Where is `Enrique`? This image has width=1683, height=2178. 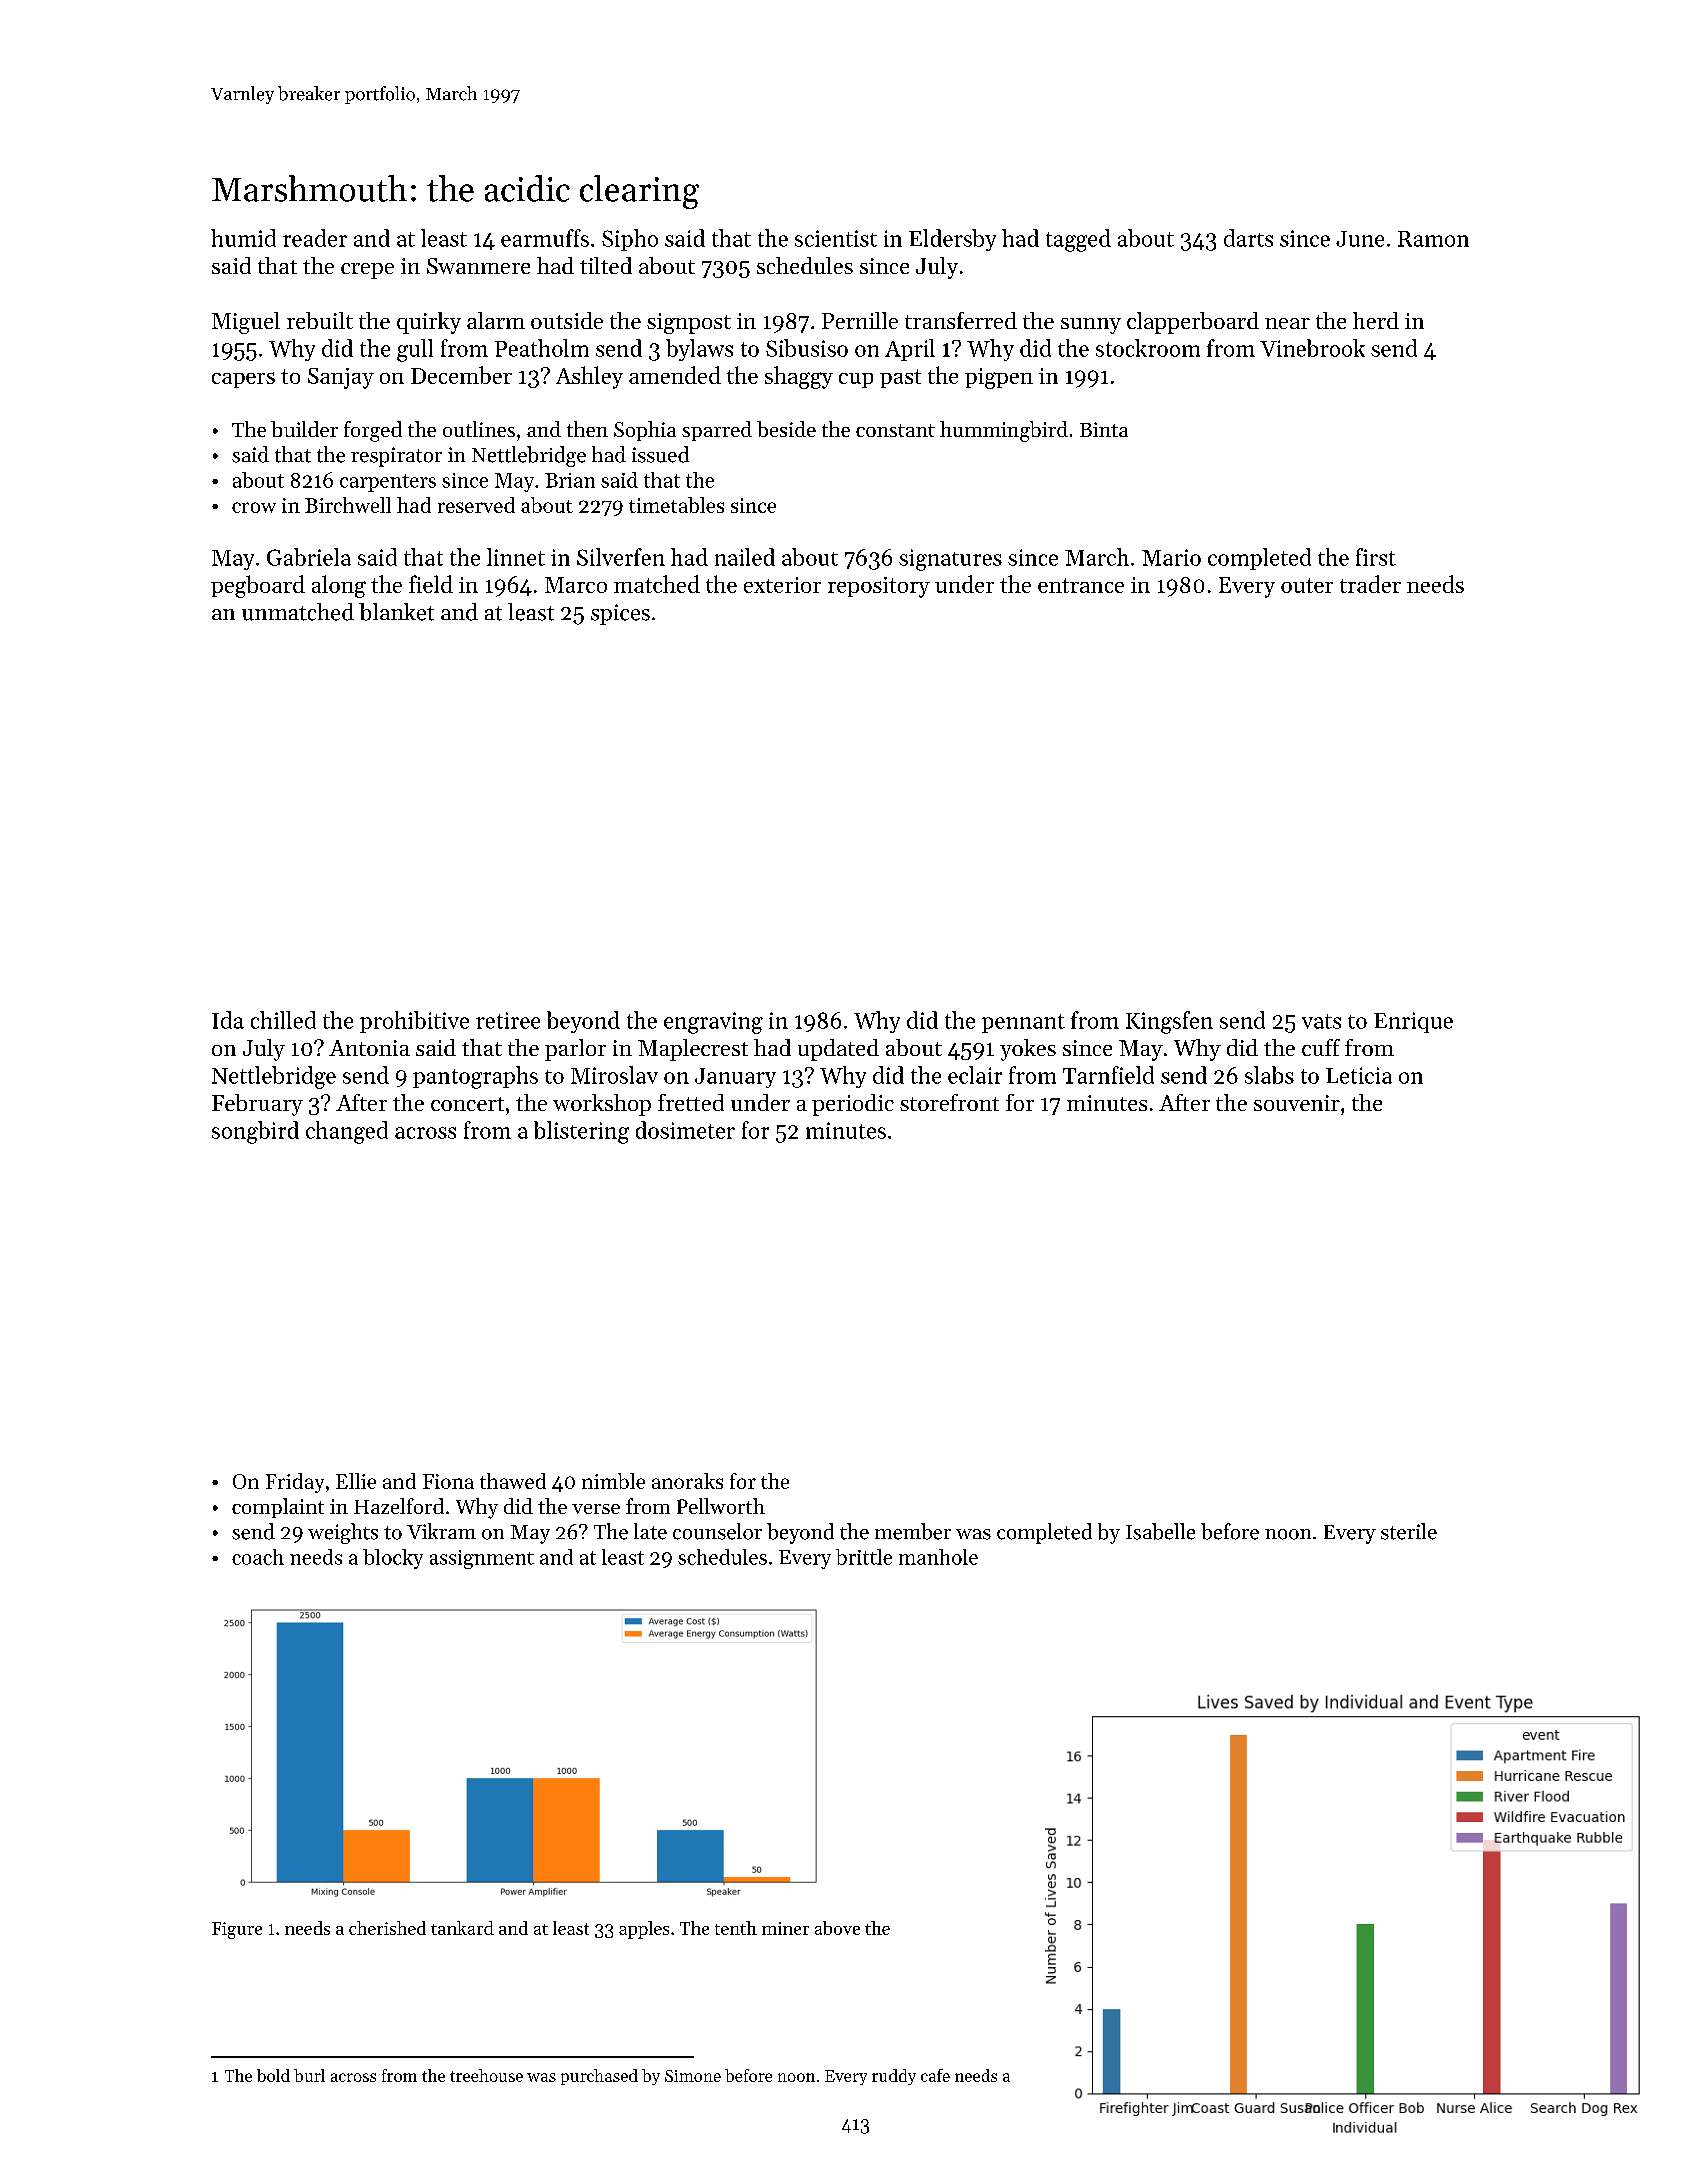 Enrique is located at coordinates (1413, 1022).
